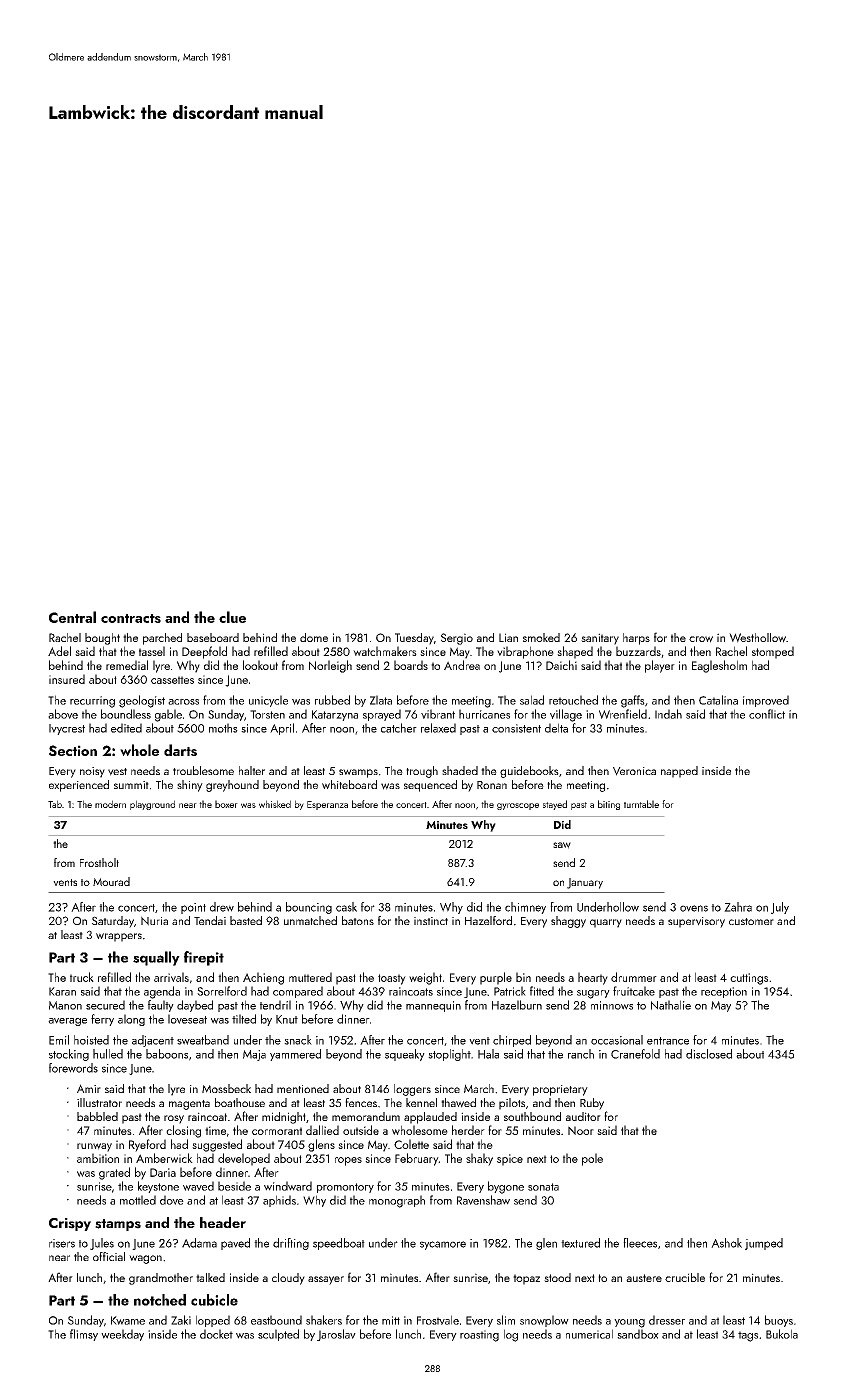 The height and width of the page is (1400, 849). Describe the element at coordinates (414, 639) in the page. I see `Tuesday` at that location.
